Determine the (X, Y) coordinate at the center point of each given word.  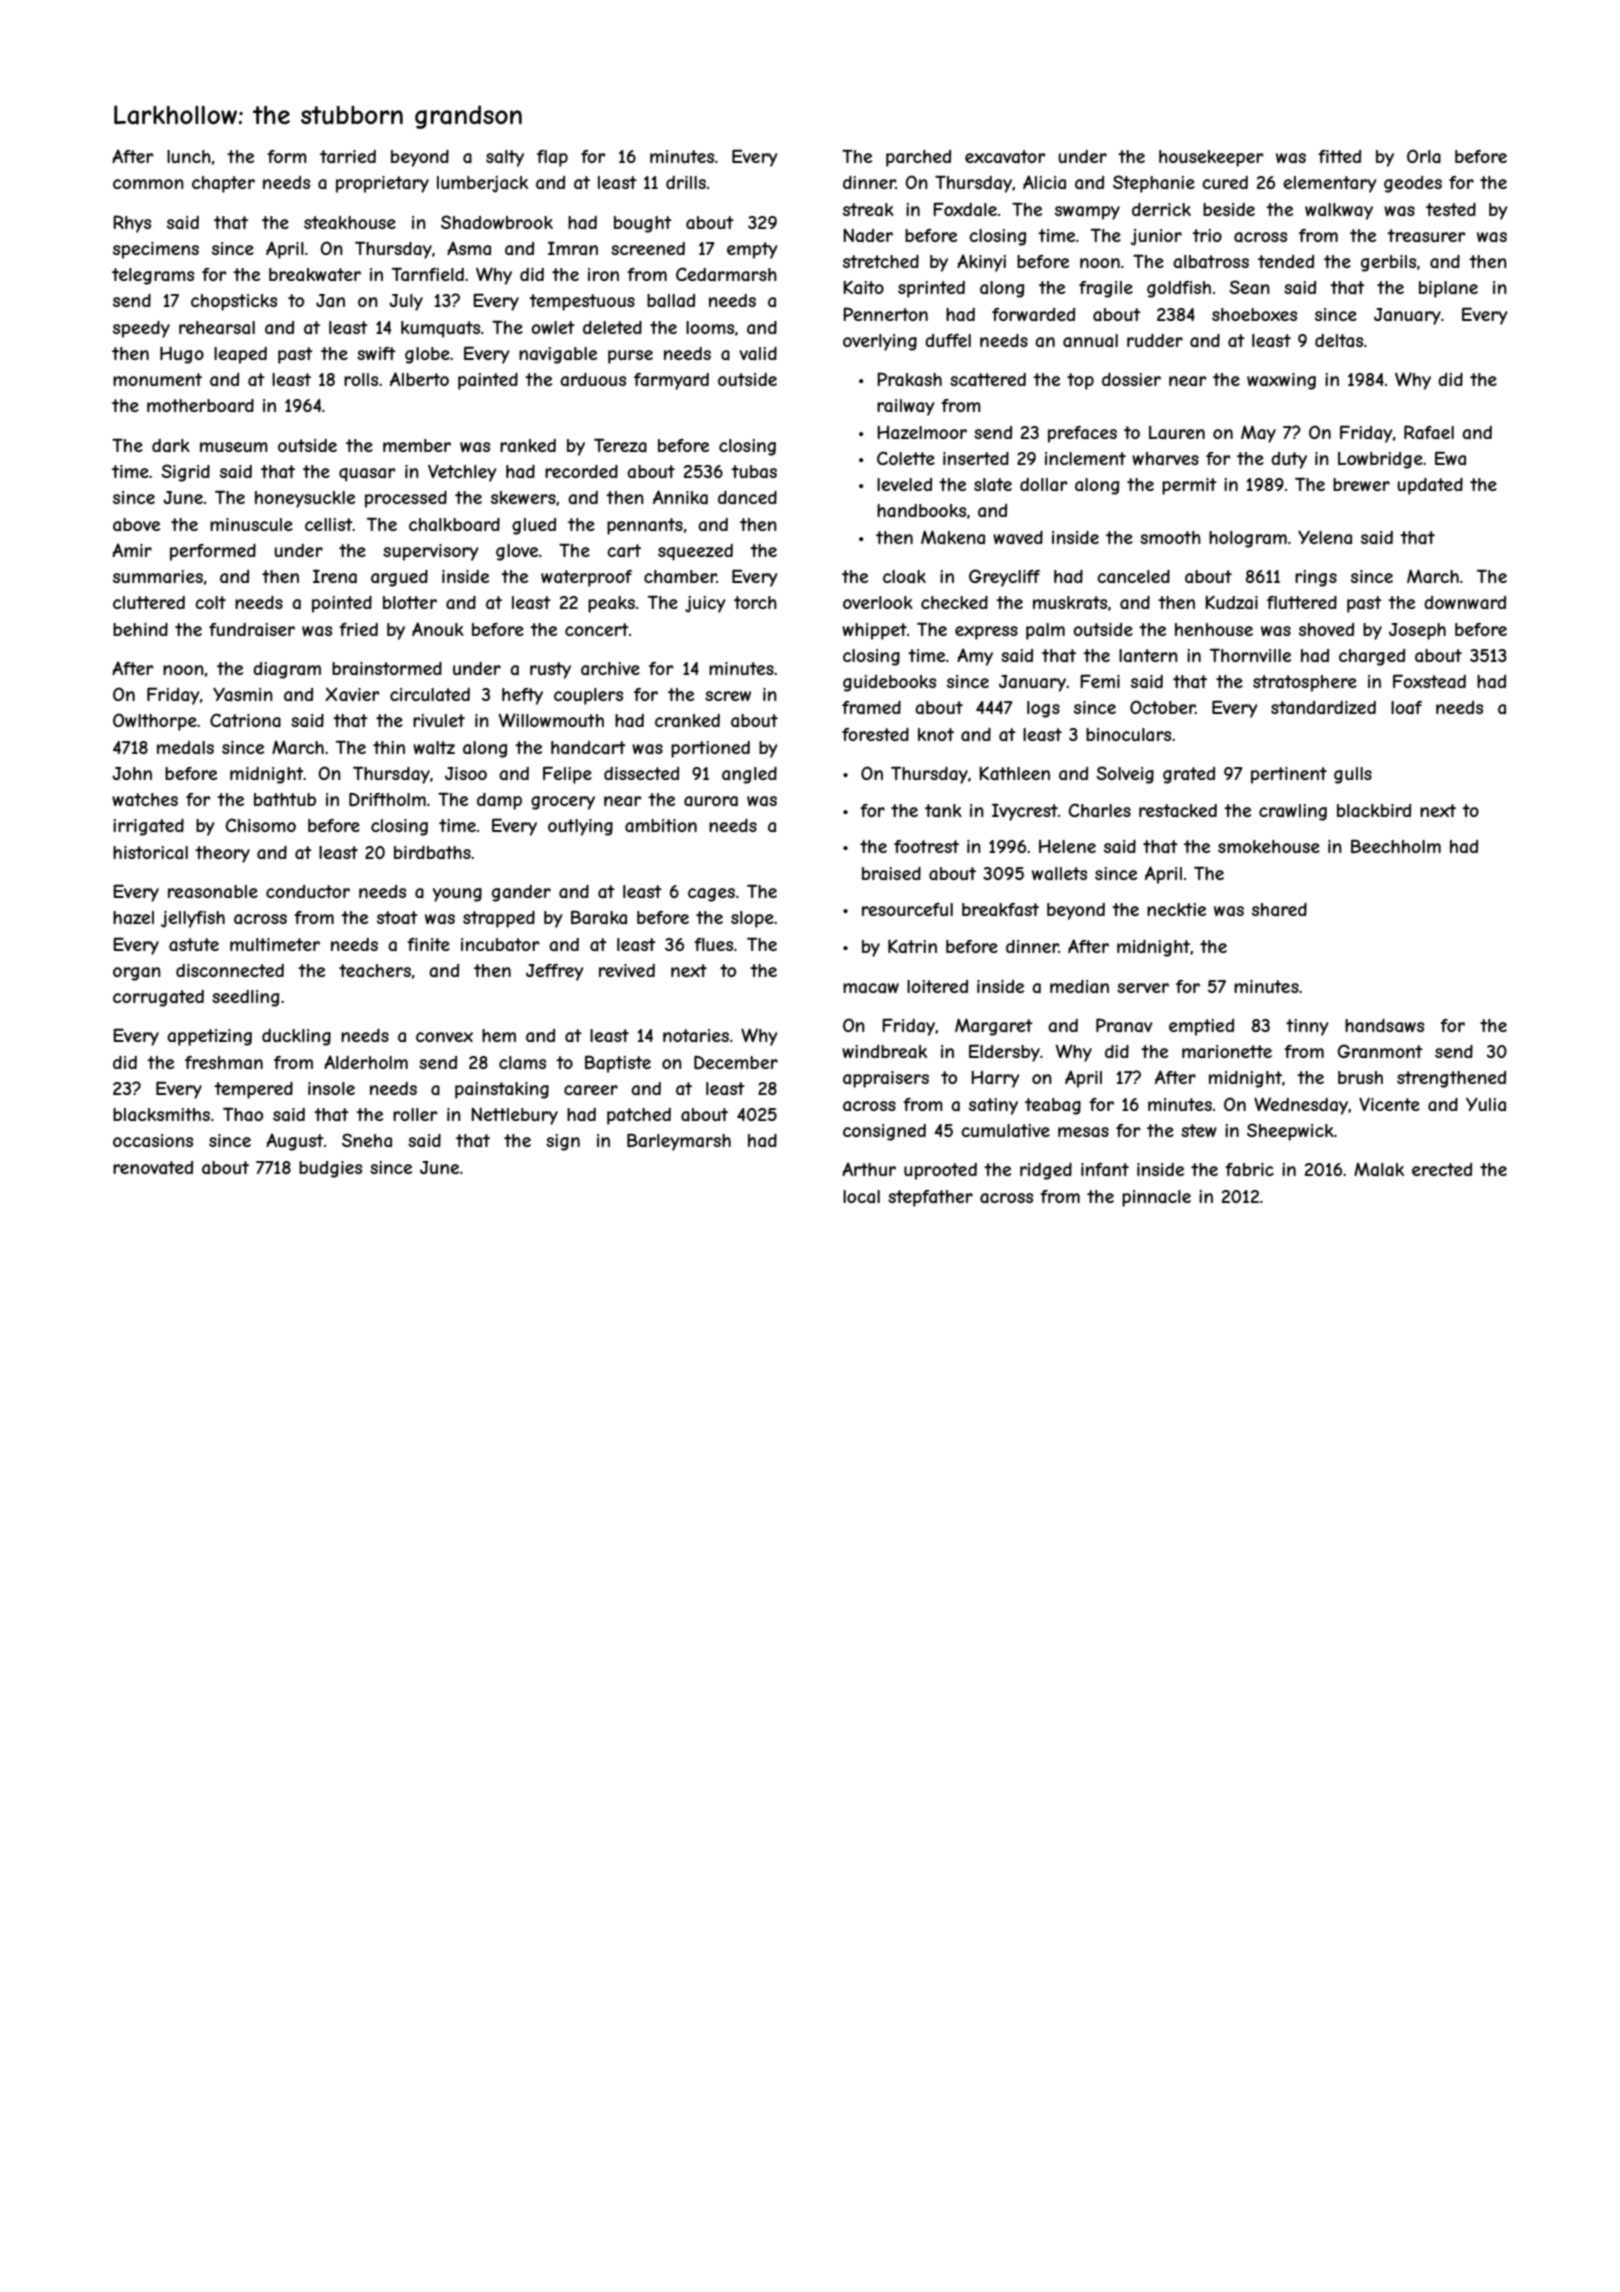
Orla (1424, 156)
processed (406, 499)
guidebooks (889, 683)
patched (639, 1116)
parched (918, 158)
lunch (189, 156)
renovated (153, 1167)
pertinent (1289, 775)
